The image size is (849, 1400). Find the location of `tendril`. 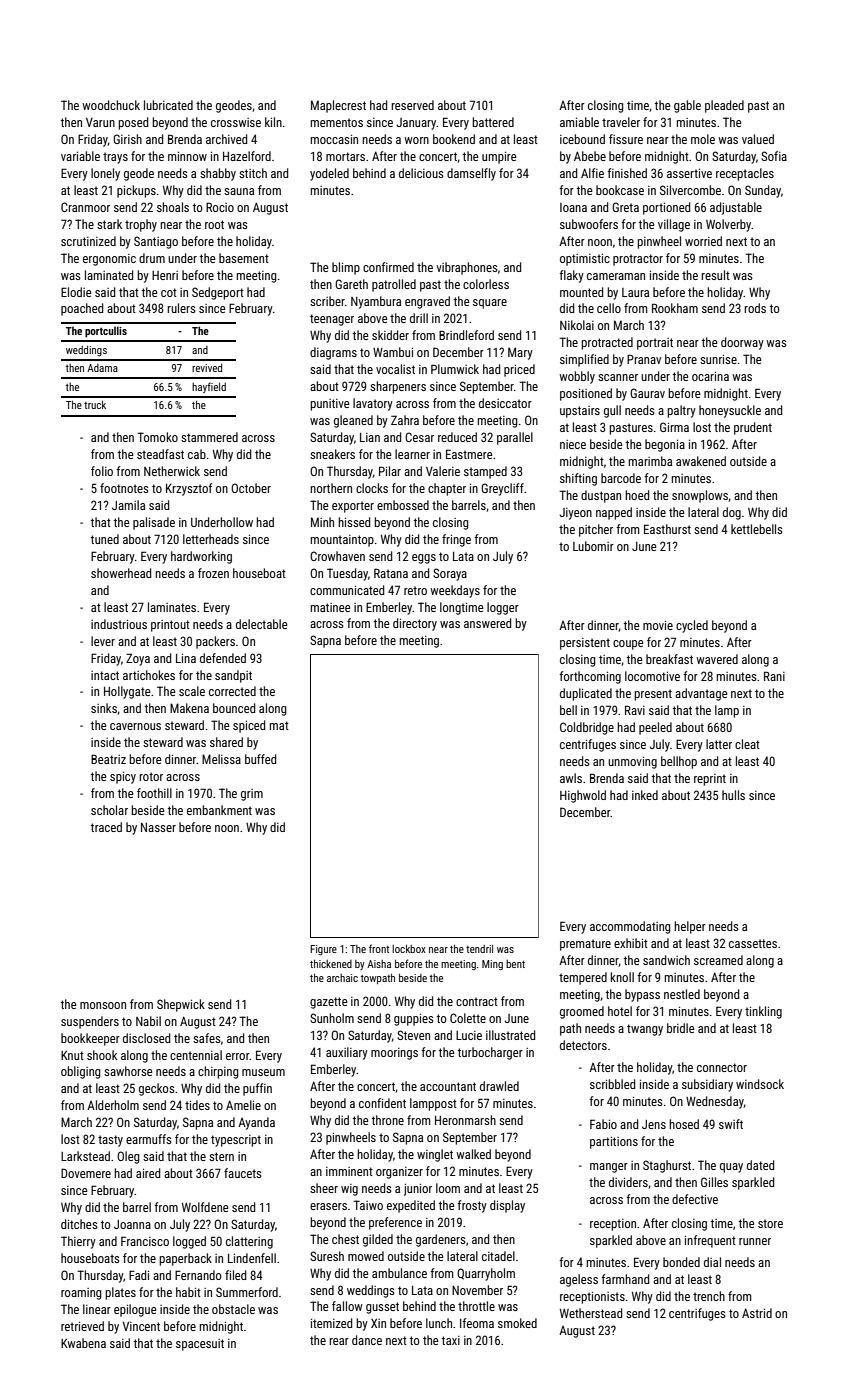

tendril is located at coordinates (479, 949).
